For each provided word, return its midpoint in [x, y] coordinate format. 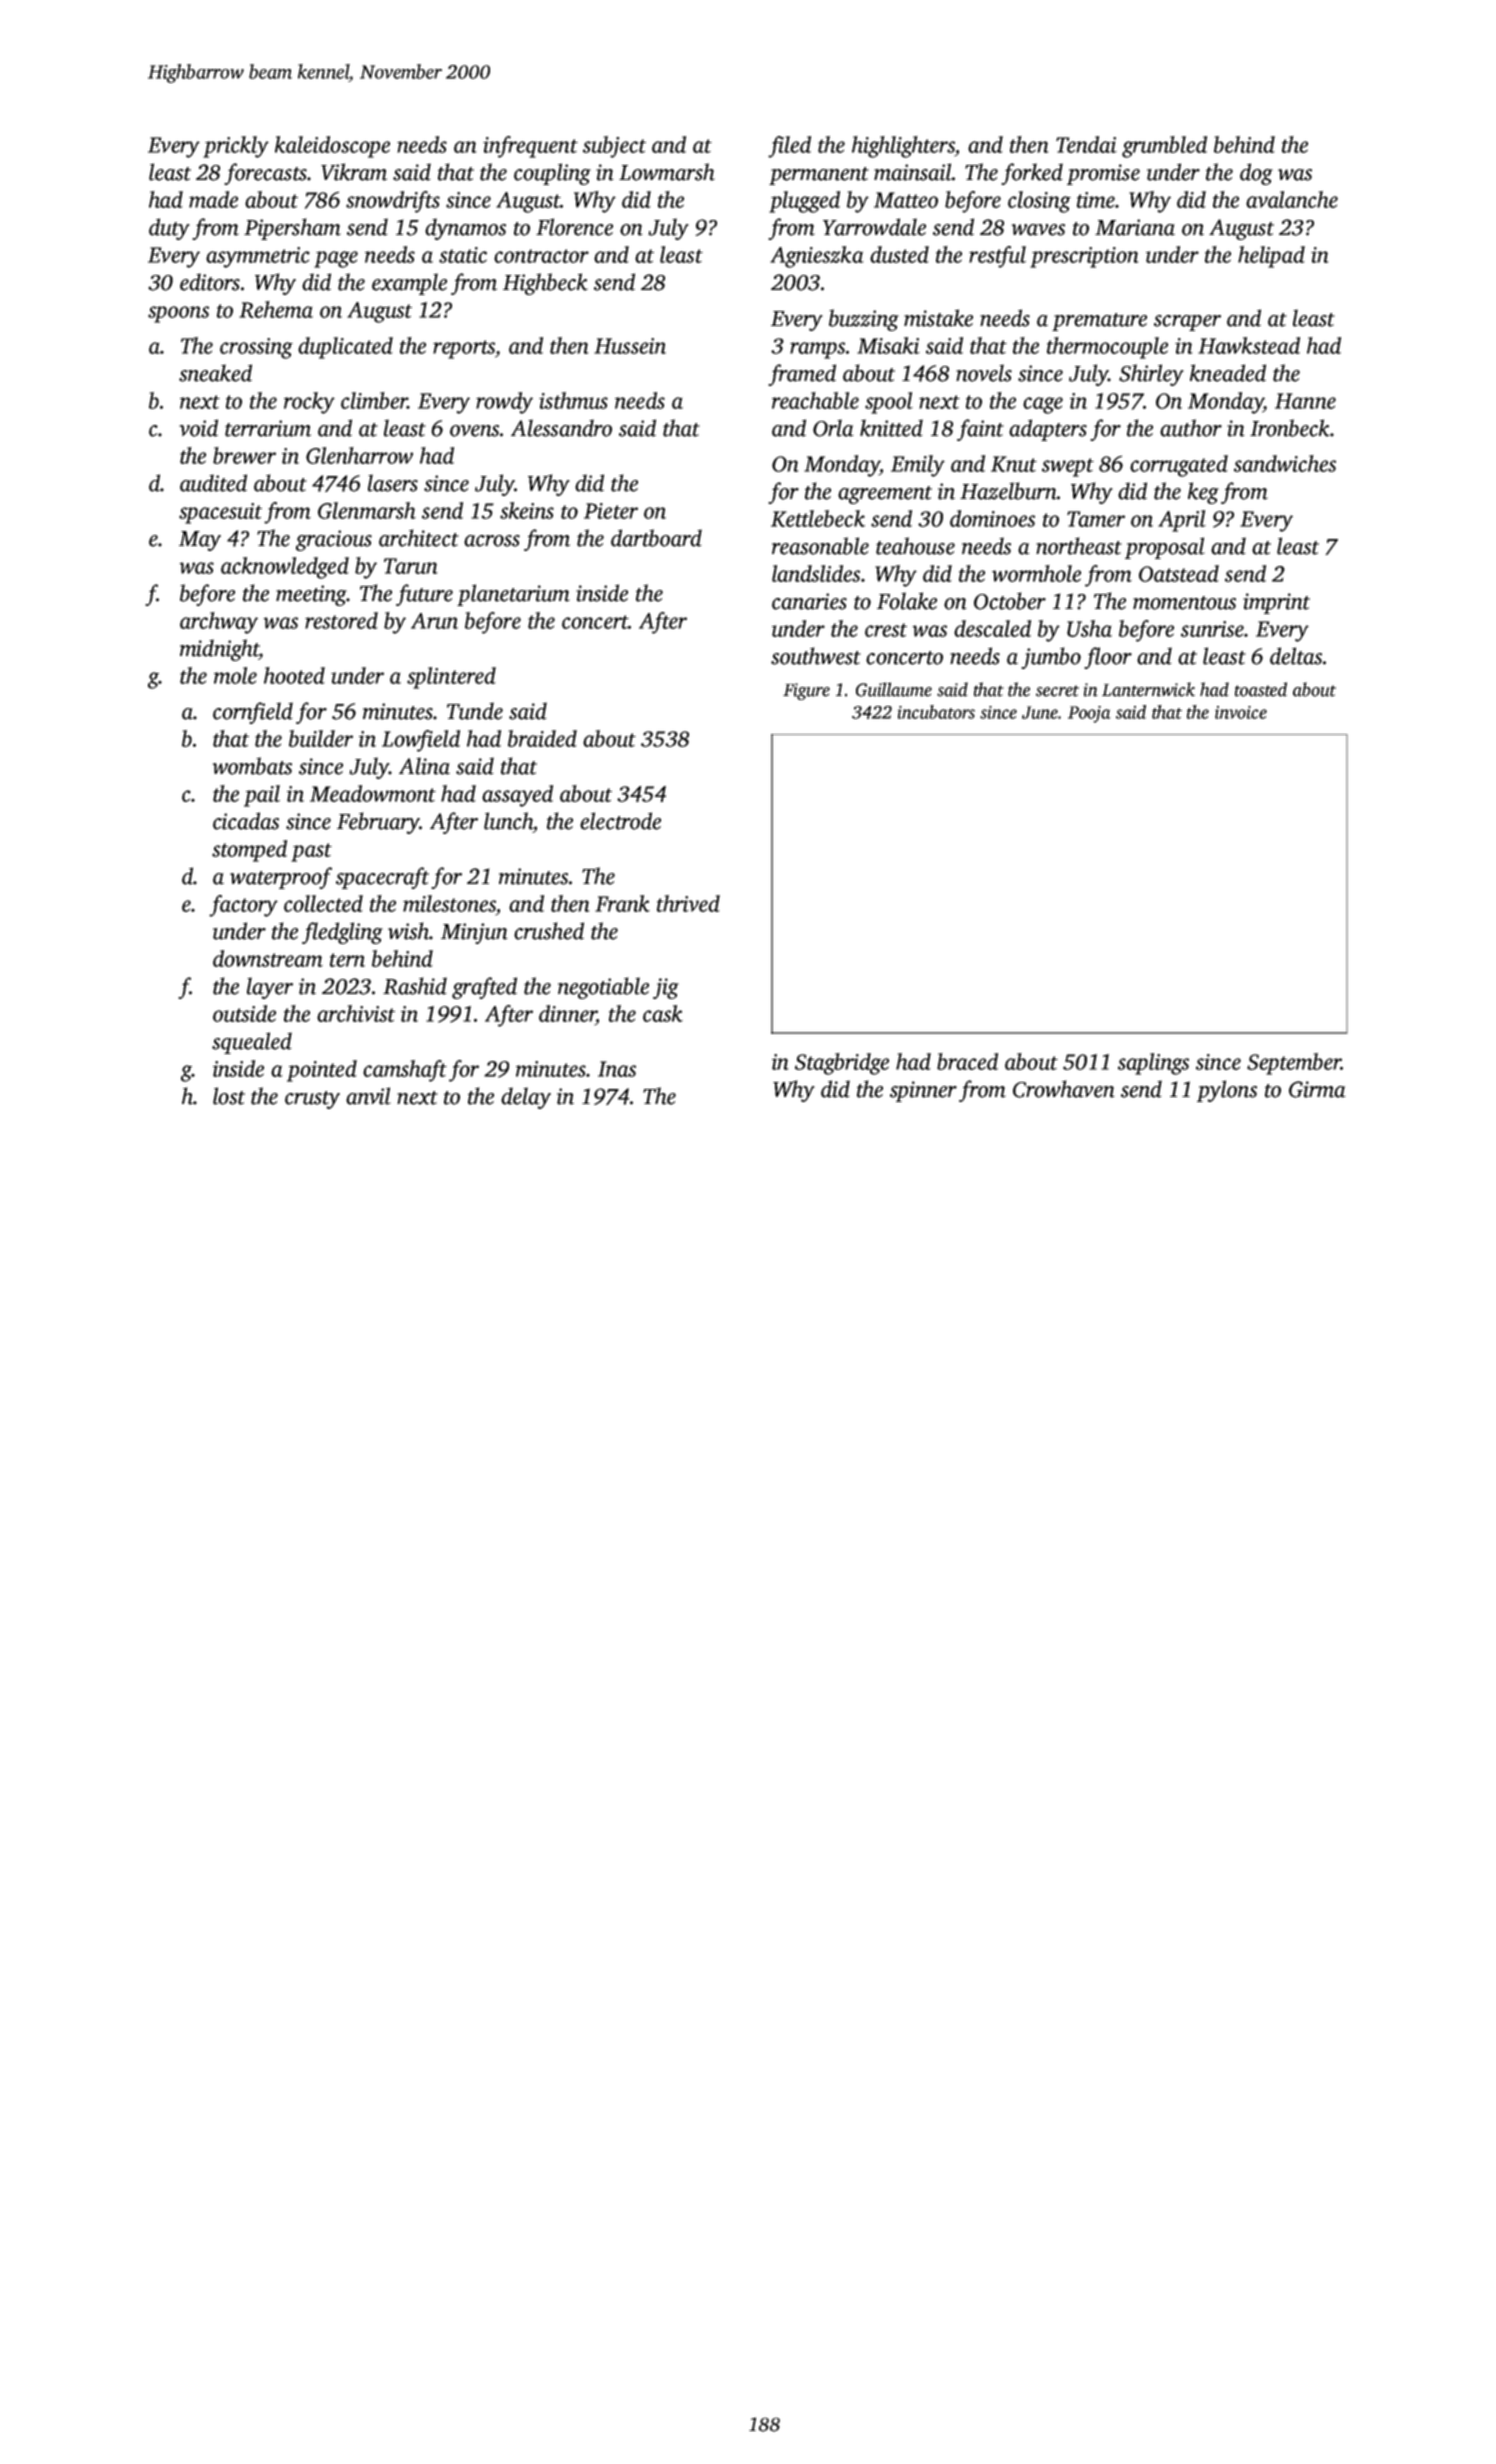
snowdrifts [393, 202]
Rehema [276, 309]
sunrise [1212, 629]
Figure [806, 691]
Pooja [1089, 714]
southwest [816, 656]
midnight [219, 650]
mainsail [913, 172]
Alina [424, 766]
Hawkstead [1249, 345]
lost [229, 1096]
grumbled [1164, 147]
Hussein [630, 346]
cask [663, 1013]
